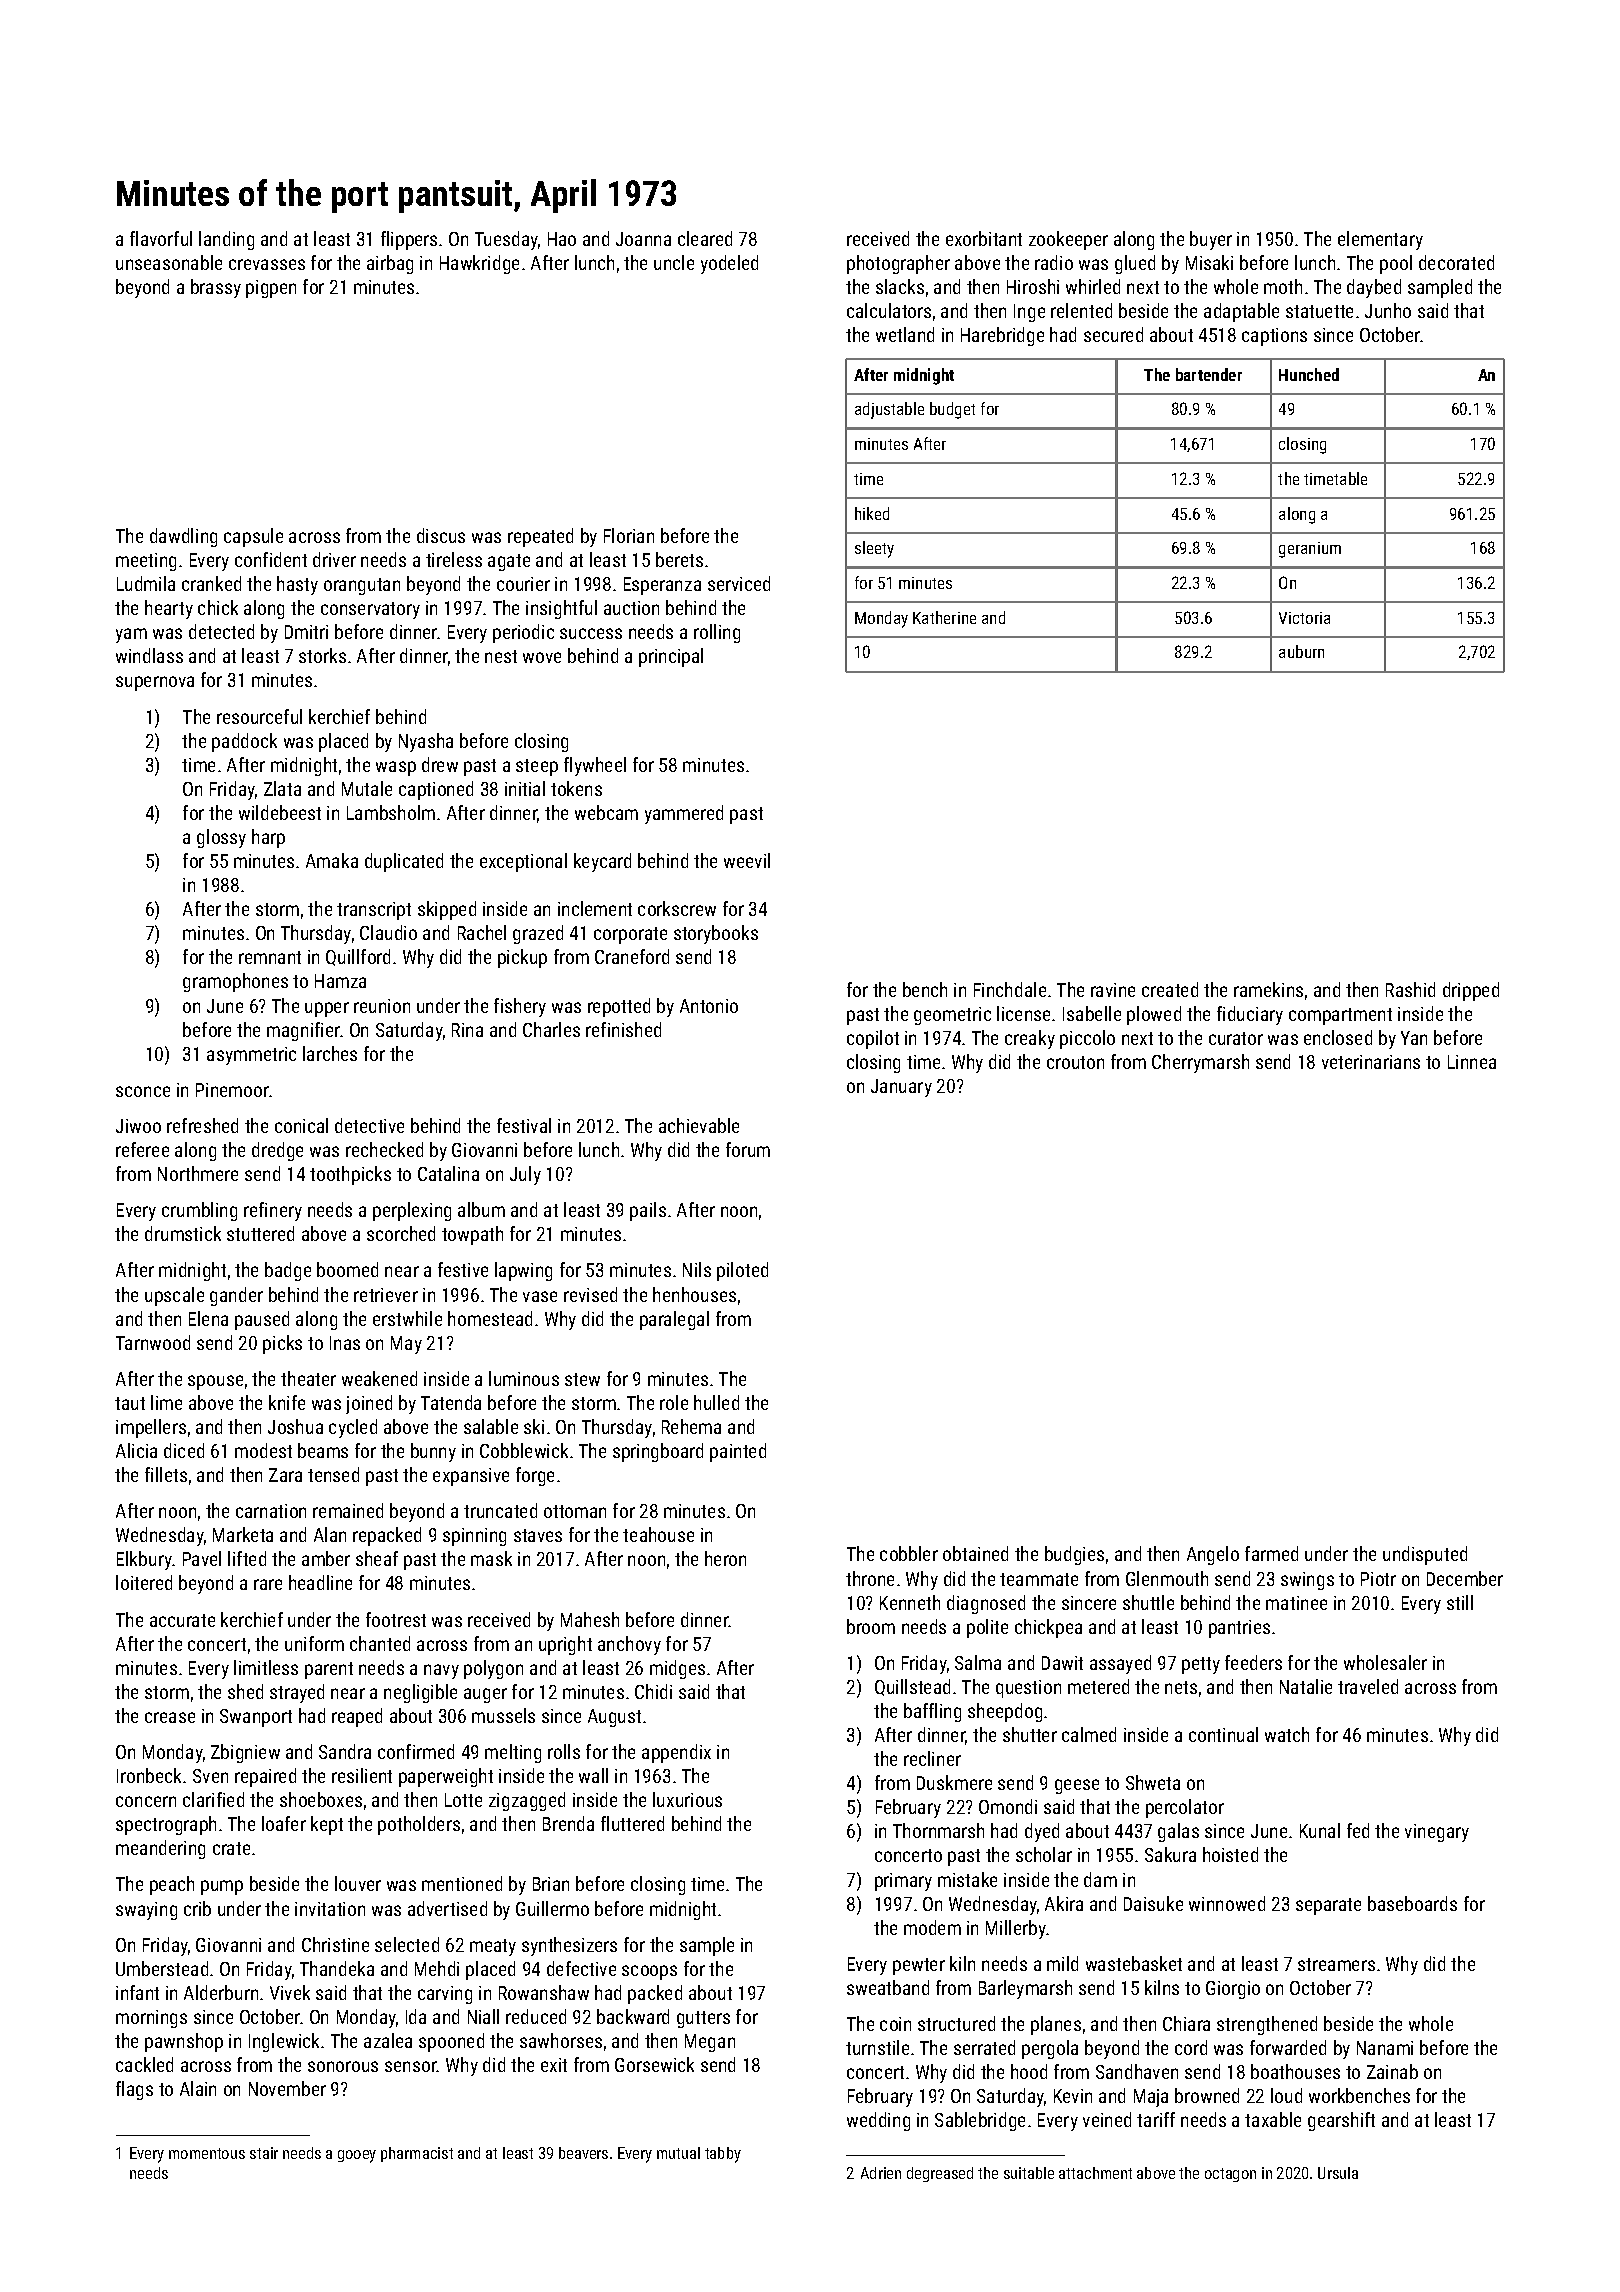  What do you see at coordinates (889, 410) in the image?
I see `adjustable` at bounding box center [889, 410].
